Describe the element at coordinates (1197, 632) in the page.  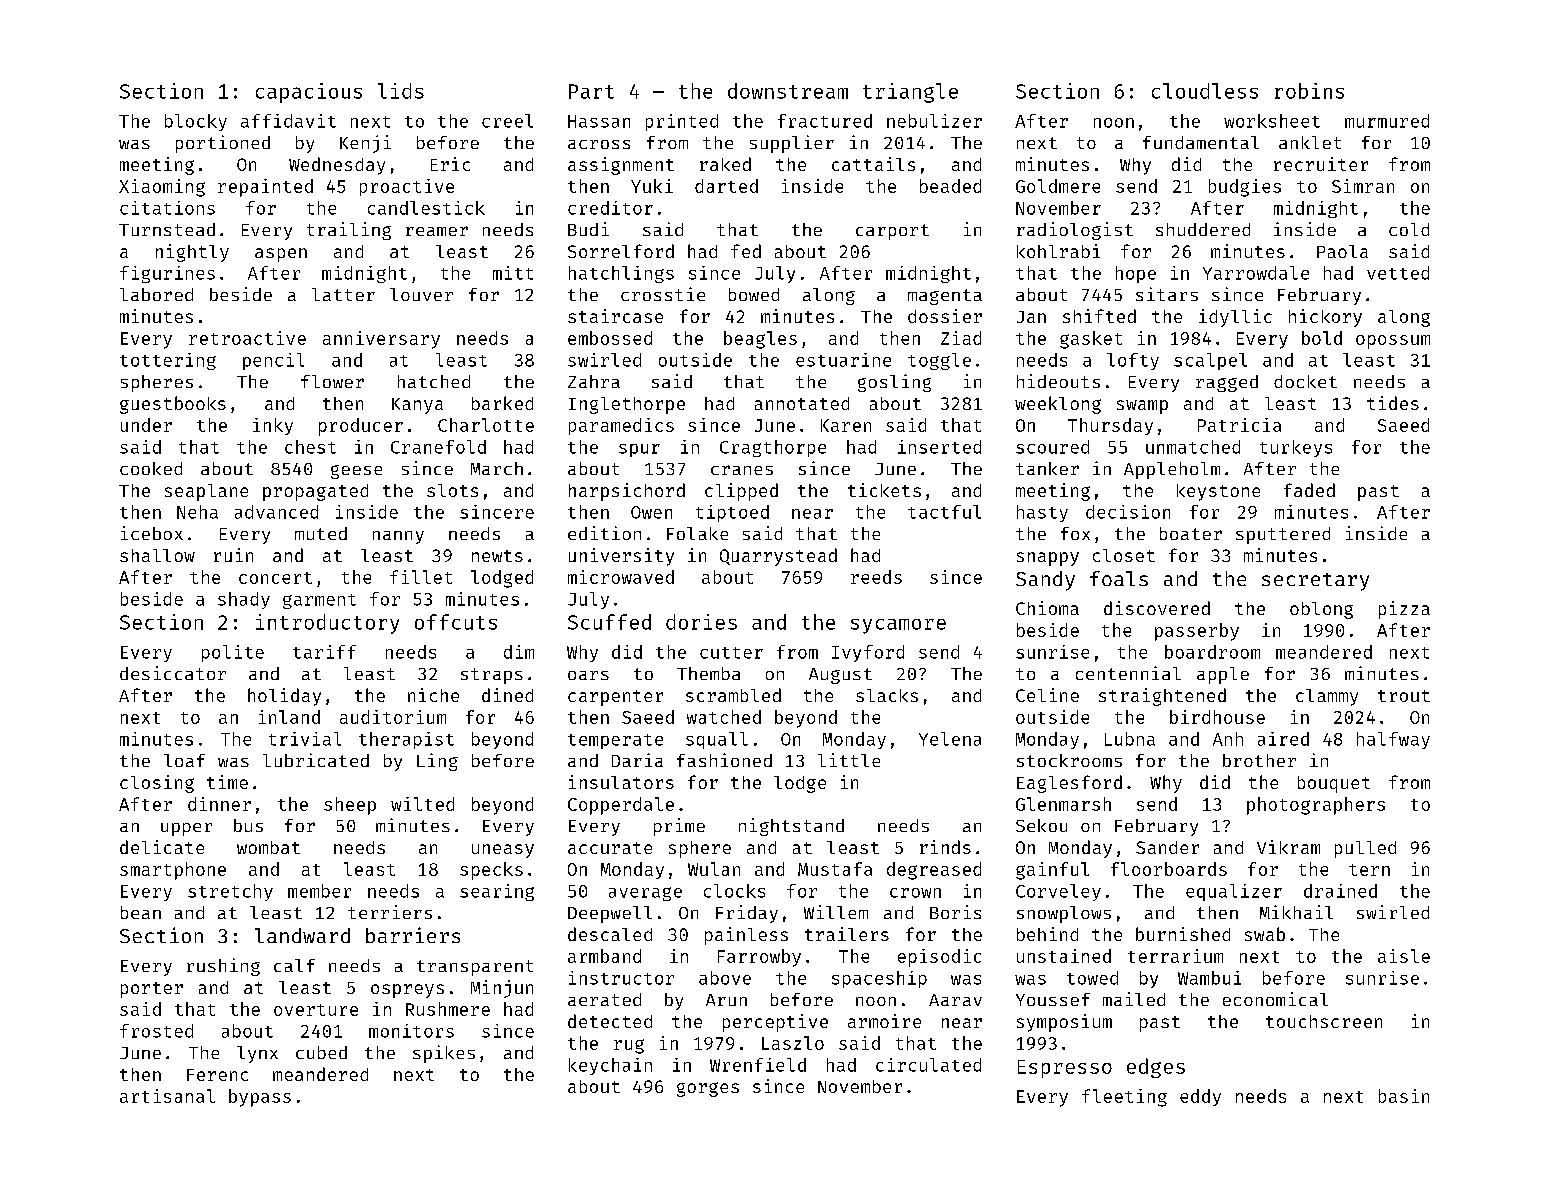
I see `passerby` at that location.
